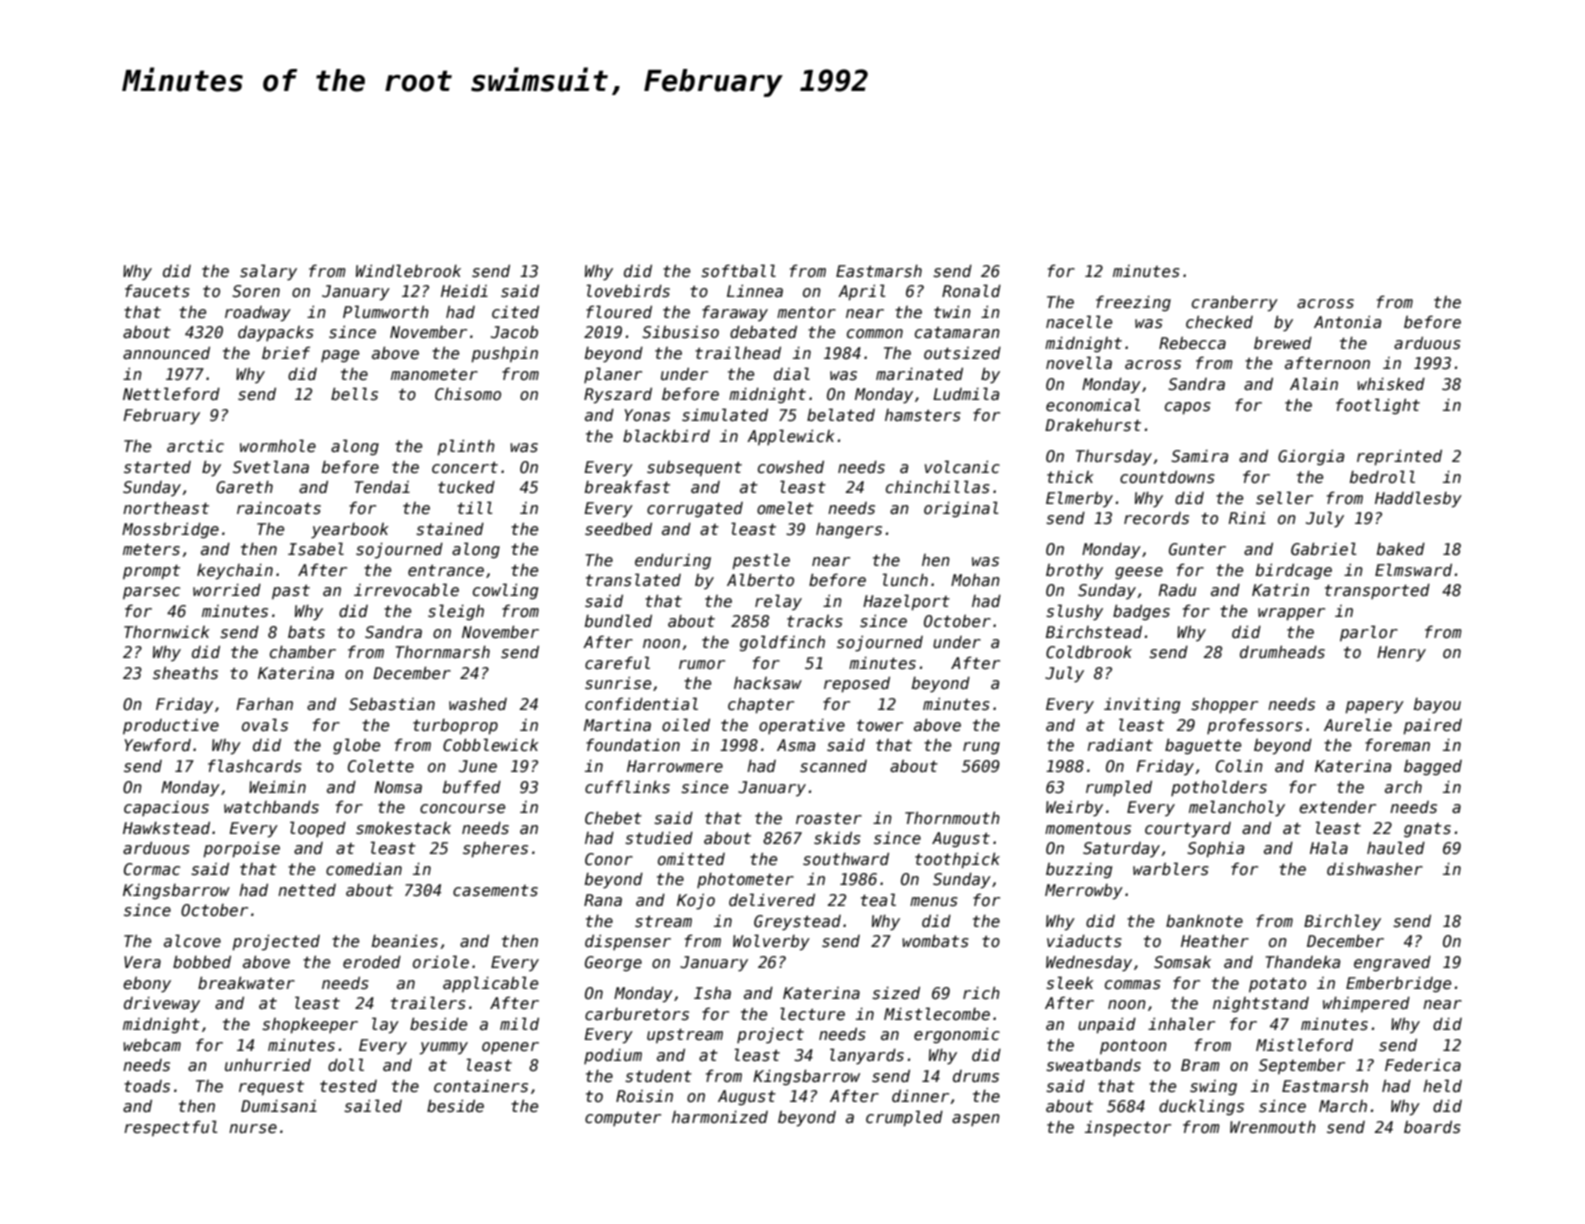 Image resolution: width=1585 pixels, height=1224 pixels. What do you see at coordinates (264, 704) in the document?
I see `Farhan` at bounding box center [264, 704].
